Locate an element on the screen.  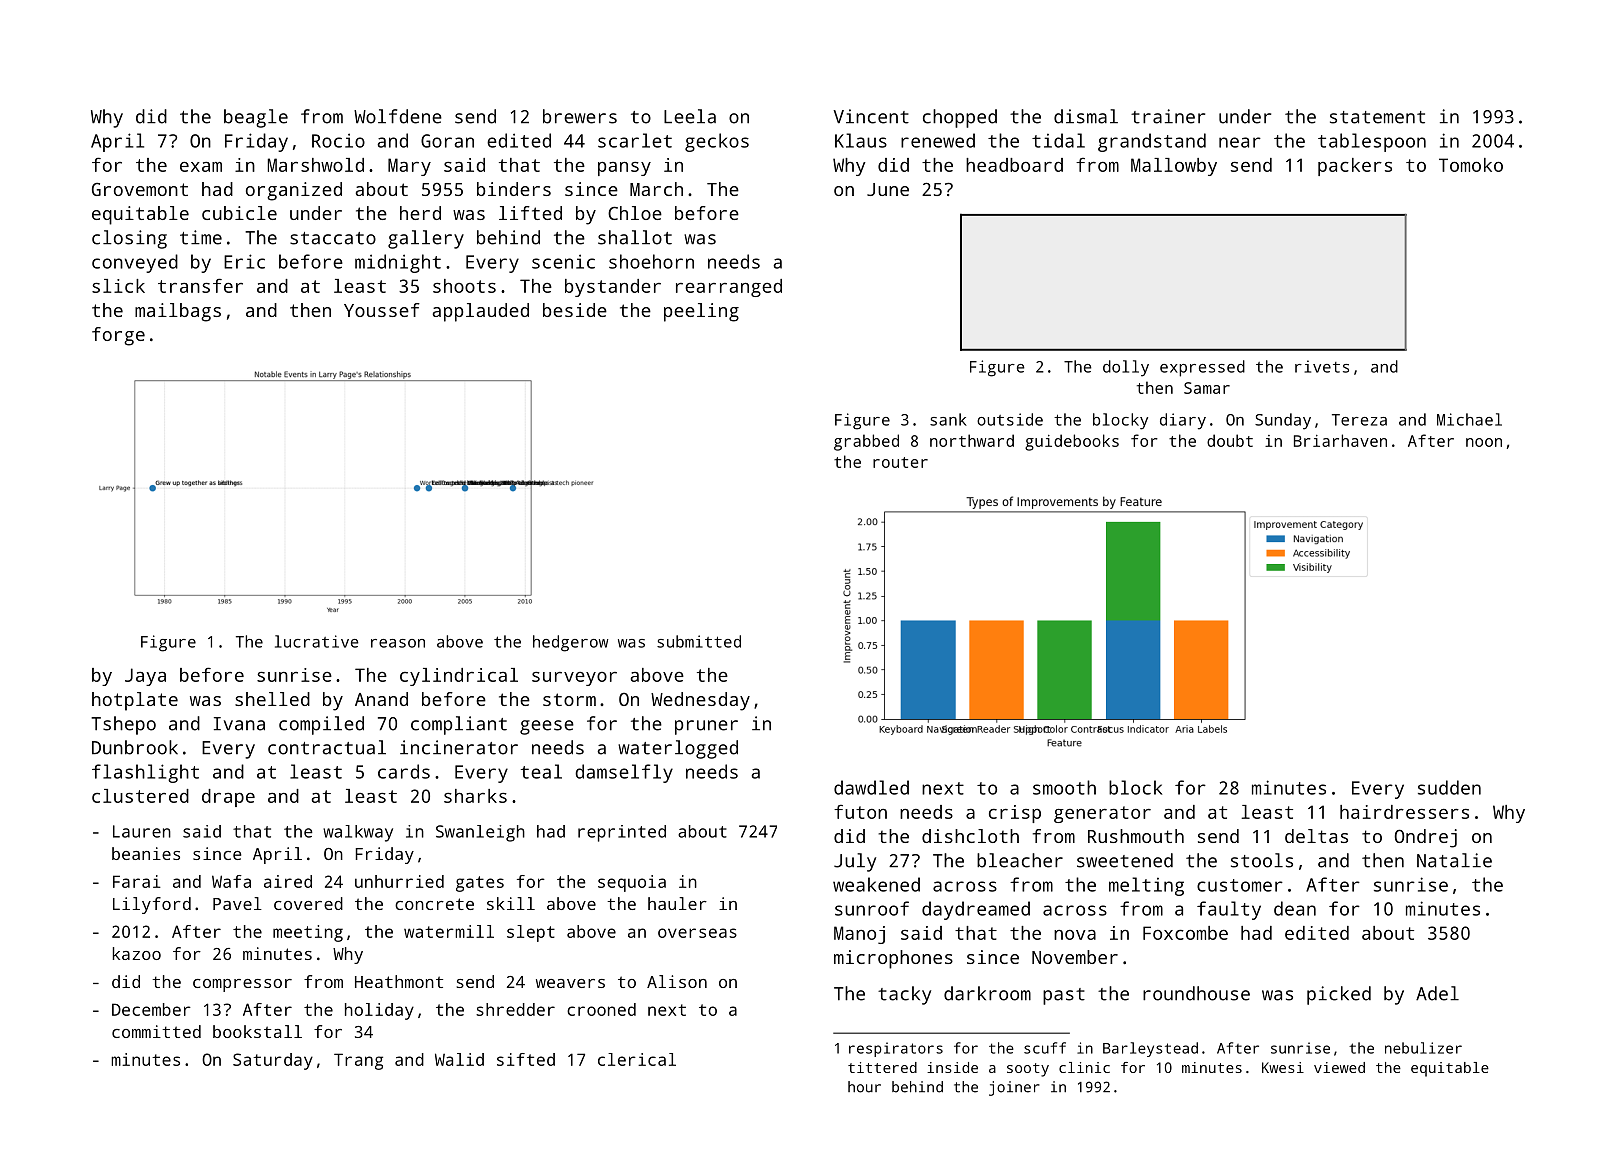
weakened is located at coordinates (876, 884).
